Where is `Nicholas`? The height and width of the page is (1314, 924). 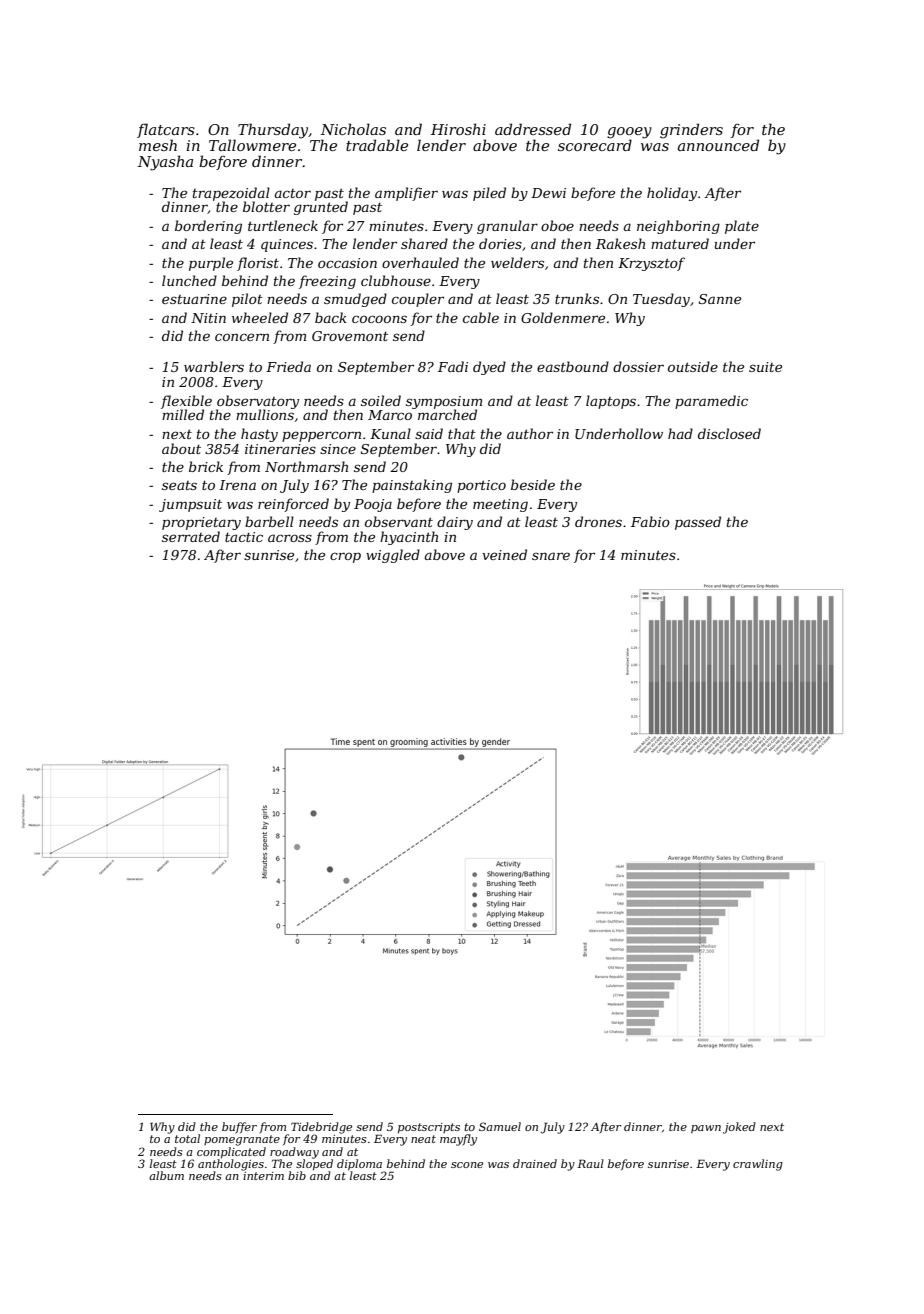
Nicholas is located at coordinates (353, 129).
